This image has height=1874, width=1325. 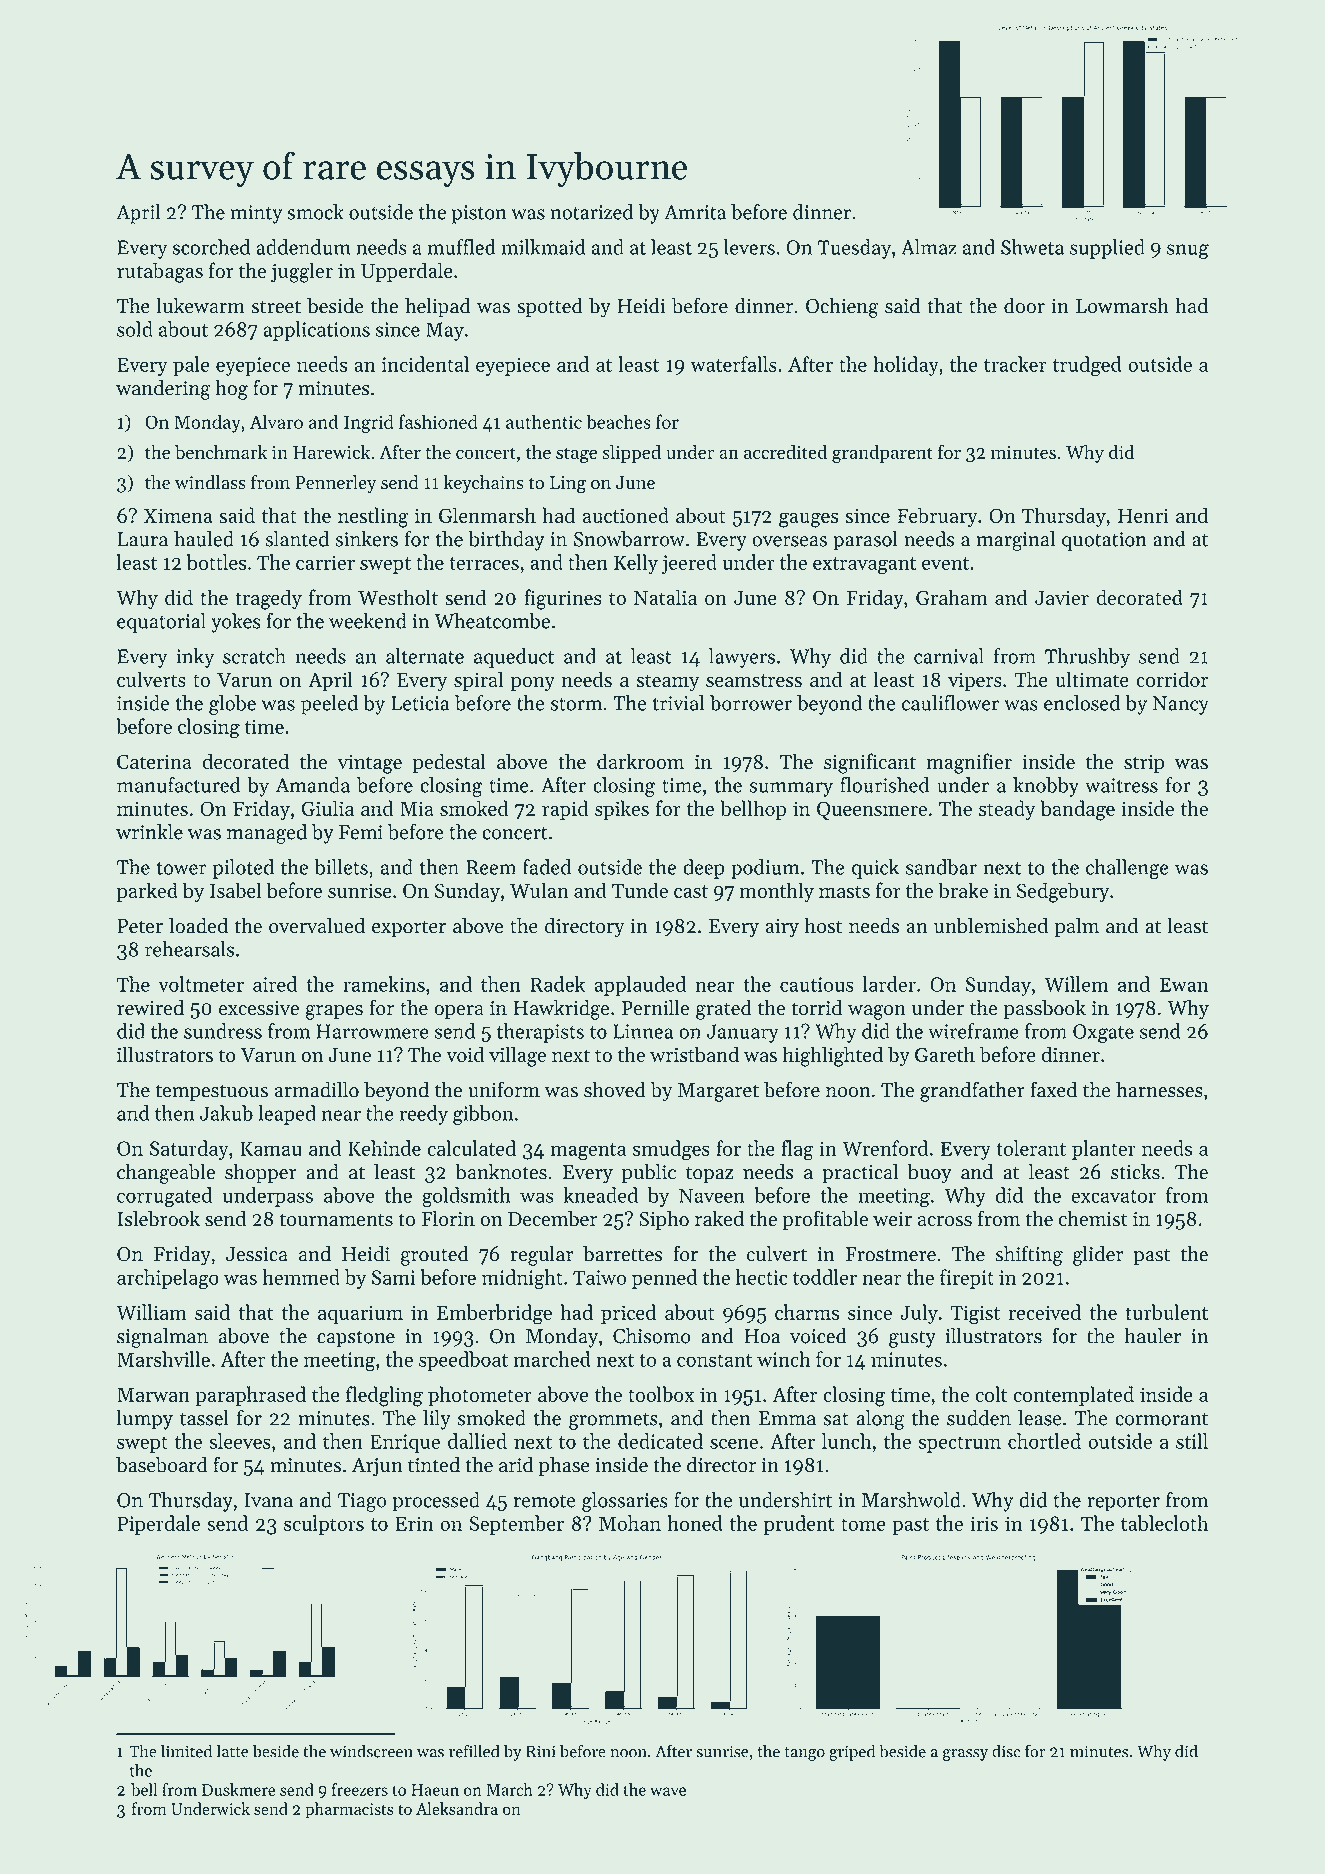 I want to click on sticks, so click(x=1135, y=1172).
